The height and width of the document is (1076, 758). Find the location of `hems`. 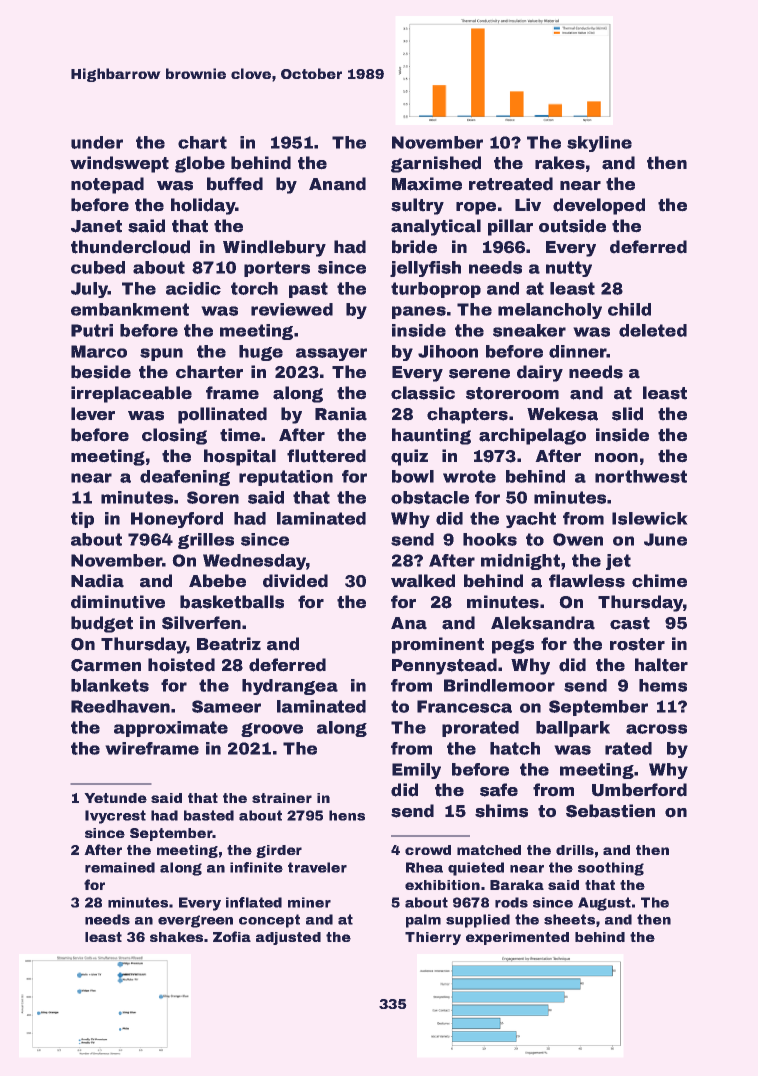

hems is located at coordinates (663, 685).
